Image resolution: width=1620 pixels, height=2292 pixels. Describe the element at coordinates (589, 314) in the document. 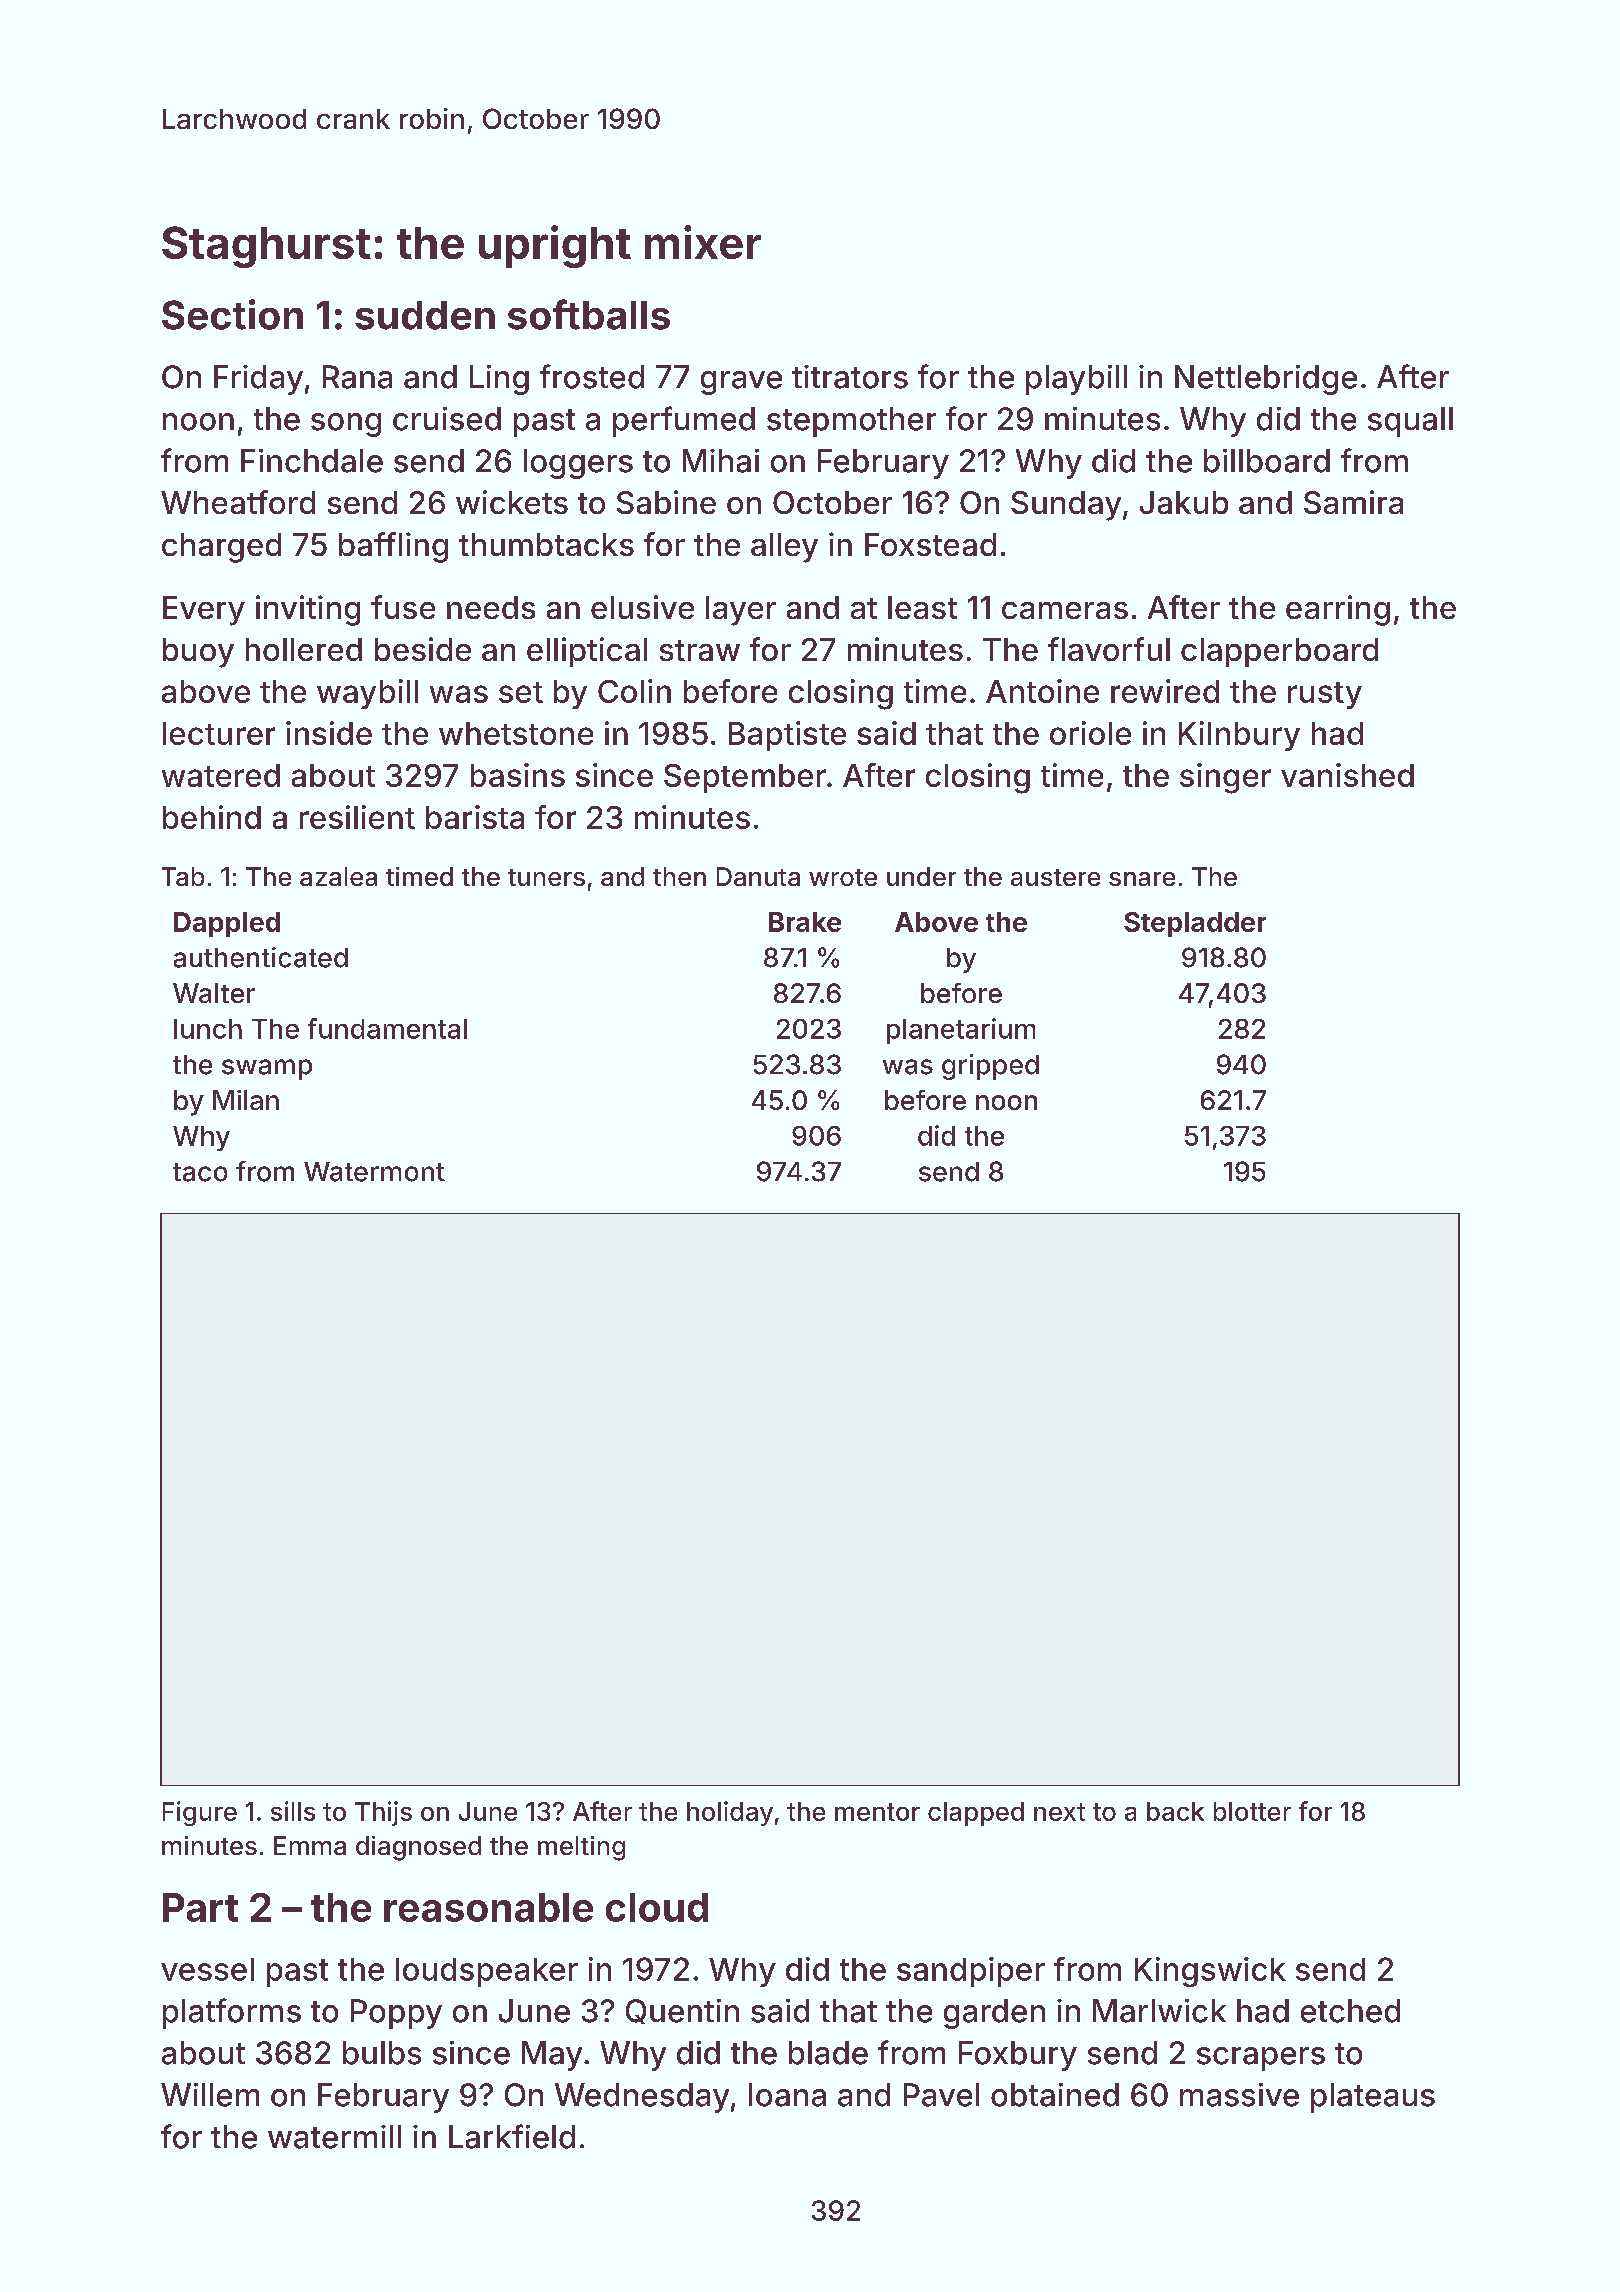

I see `softballs` at that location.
